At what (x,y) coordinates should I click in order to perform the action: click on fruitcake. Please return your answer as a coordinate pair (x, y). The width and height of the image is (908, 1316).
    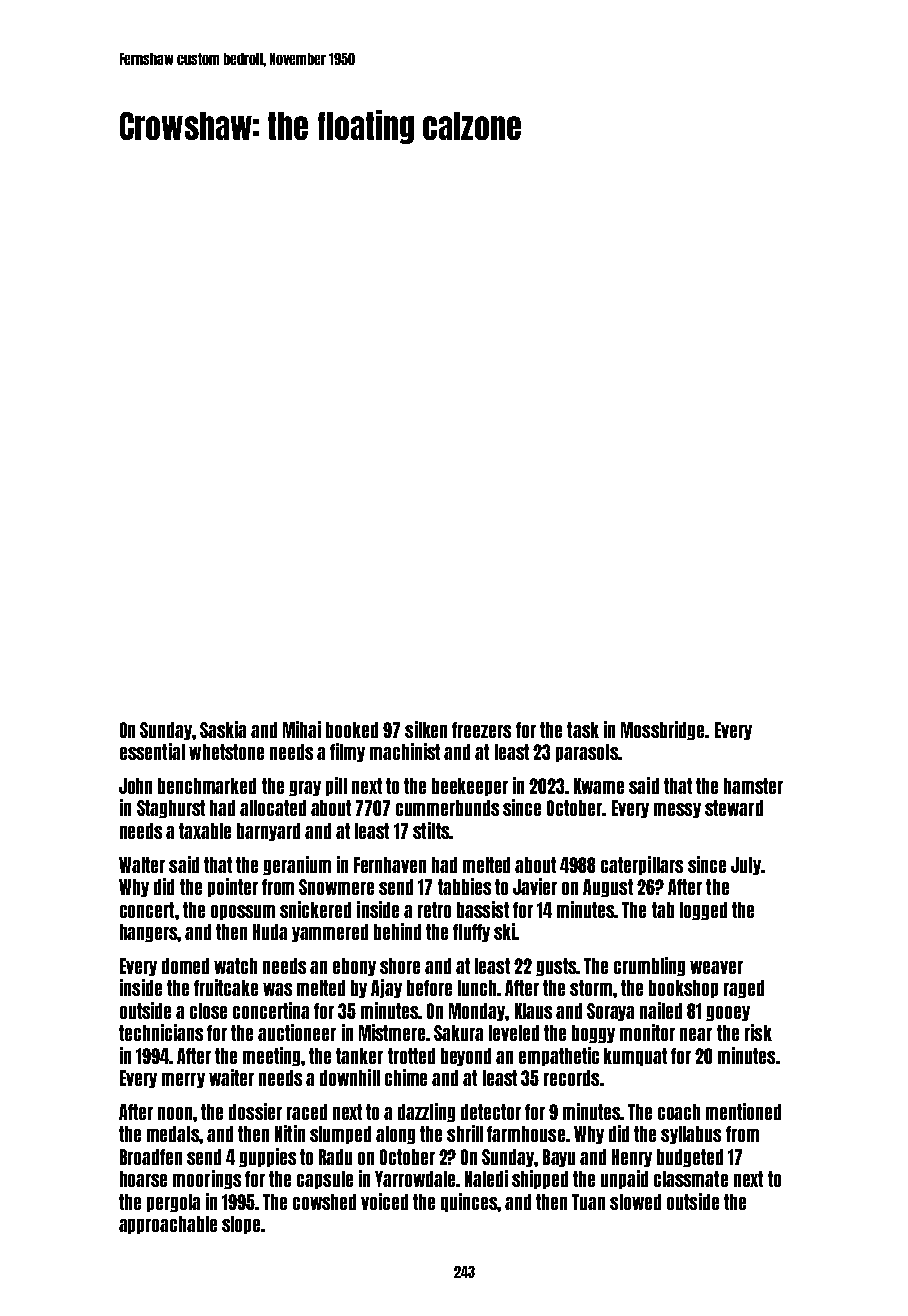
    Looking at the image, I should click on (226, 987).
